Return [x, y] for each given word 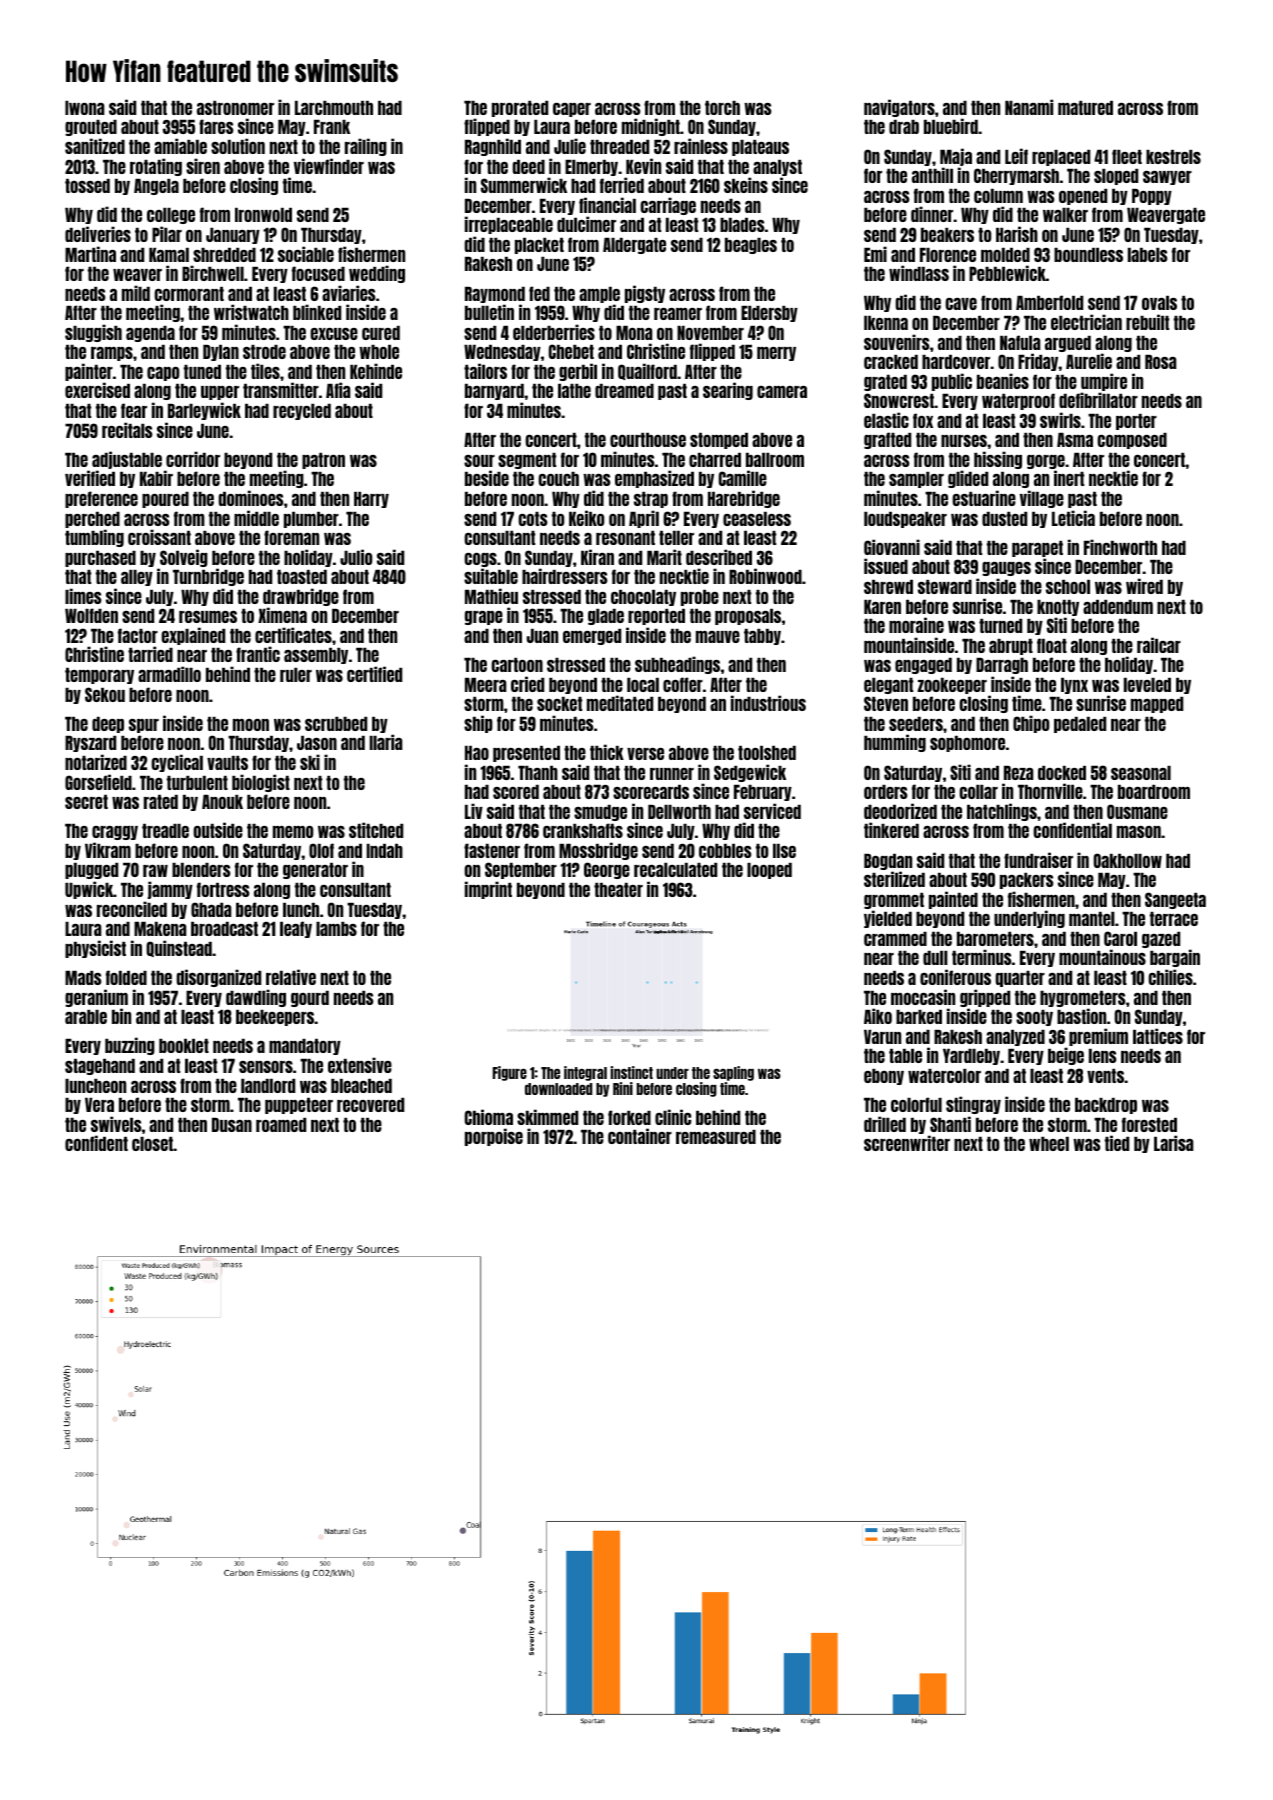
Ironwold [263, 215]
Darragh [1002, 666]
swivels [116, 1124]
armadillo [169, 674]
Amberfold [1049, 302]
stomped [719, 441]
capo [163, 374]
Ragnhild [493, 147]
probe [700, 598]
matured [1085, 108]
